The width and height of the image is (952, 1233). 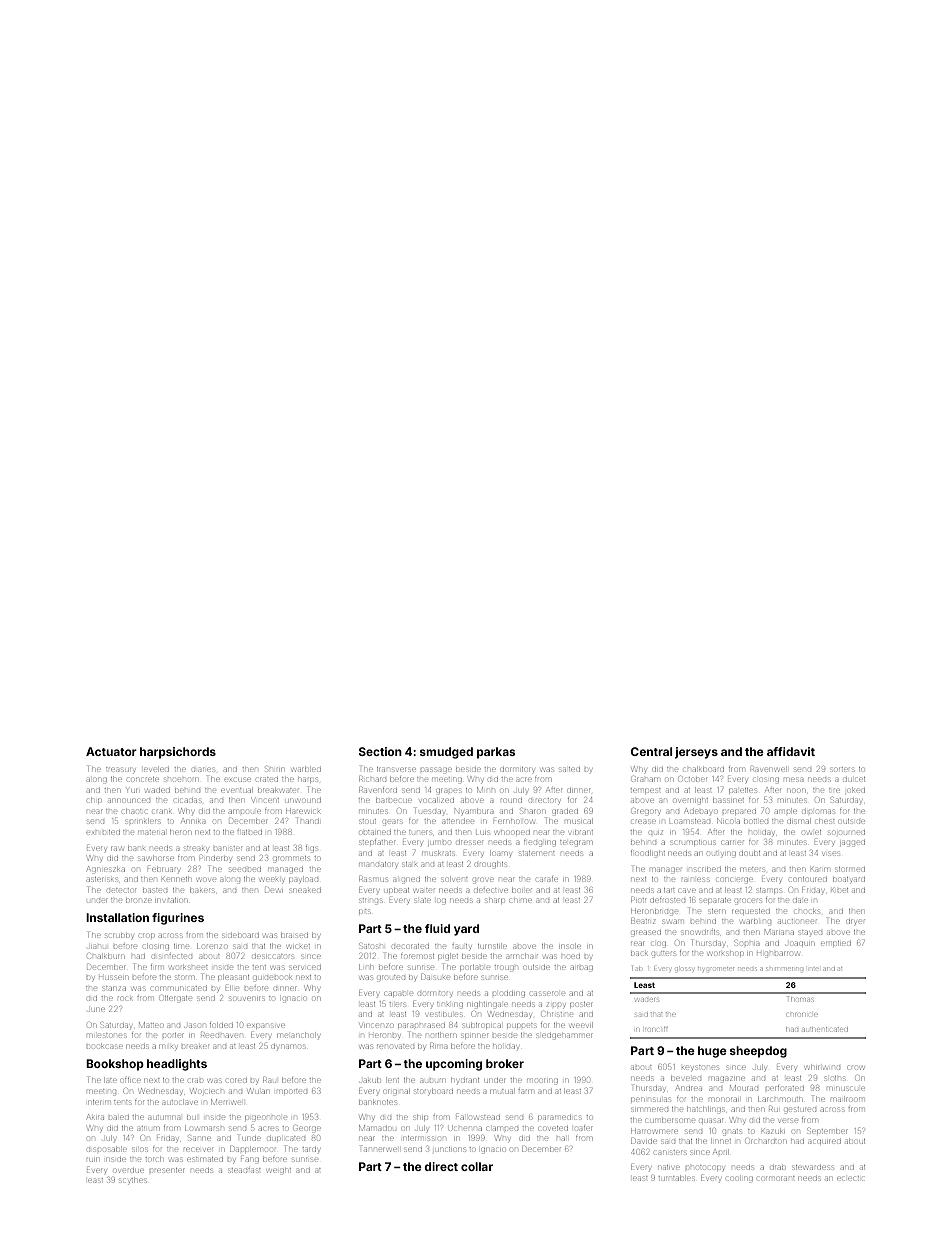 What do you see at coordinates (791, 751) in the image?
I see `affidavit` at bounding box center [791, 751].
